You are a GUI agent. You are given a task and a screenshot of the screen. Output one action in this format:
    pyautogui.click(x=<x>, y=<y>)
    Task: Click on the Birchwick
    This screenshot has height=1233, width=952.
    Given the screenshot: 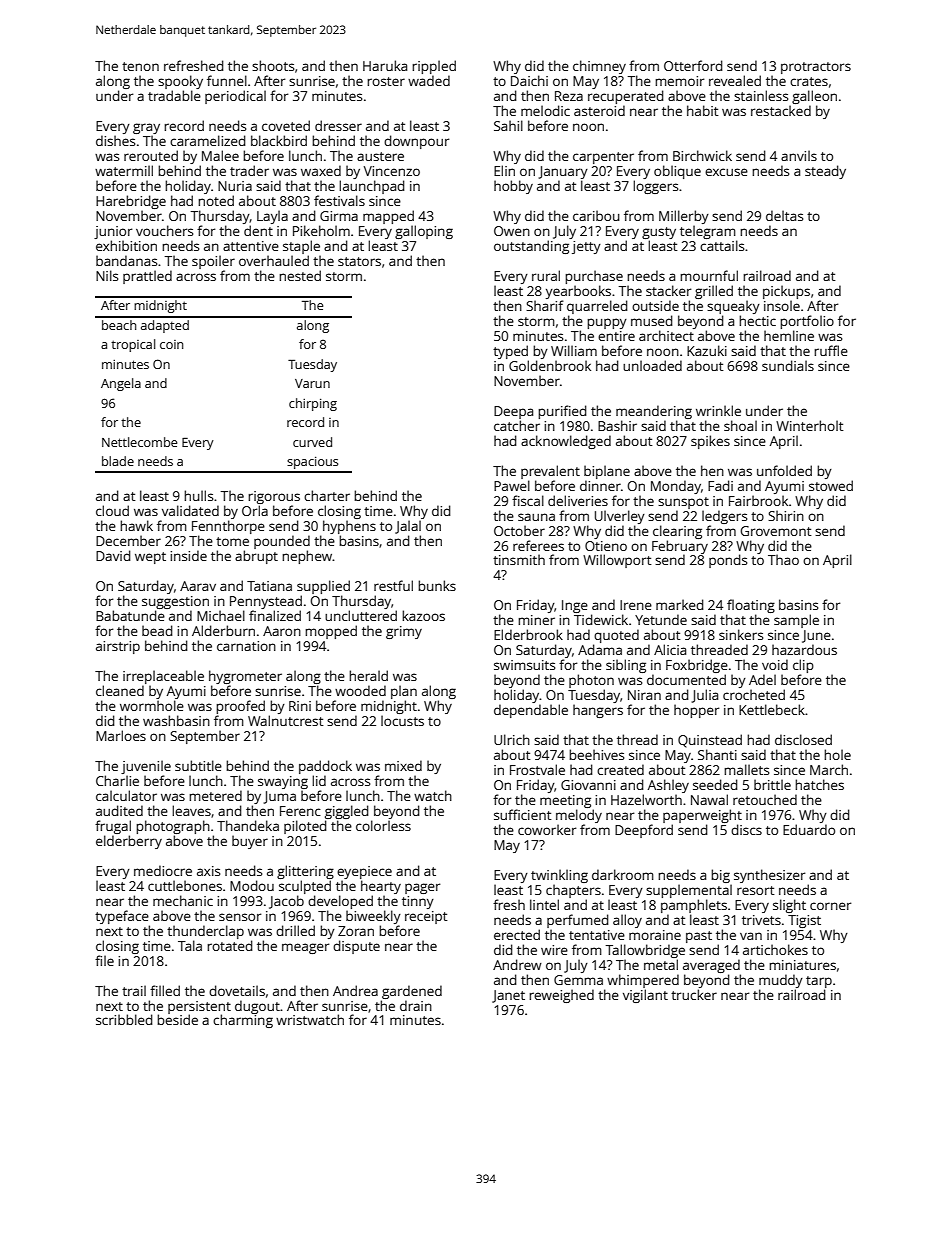 What is the action you would take?
    pyautogui.click(x=702, y=155)
